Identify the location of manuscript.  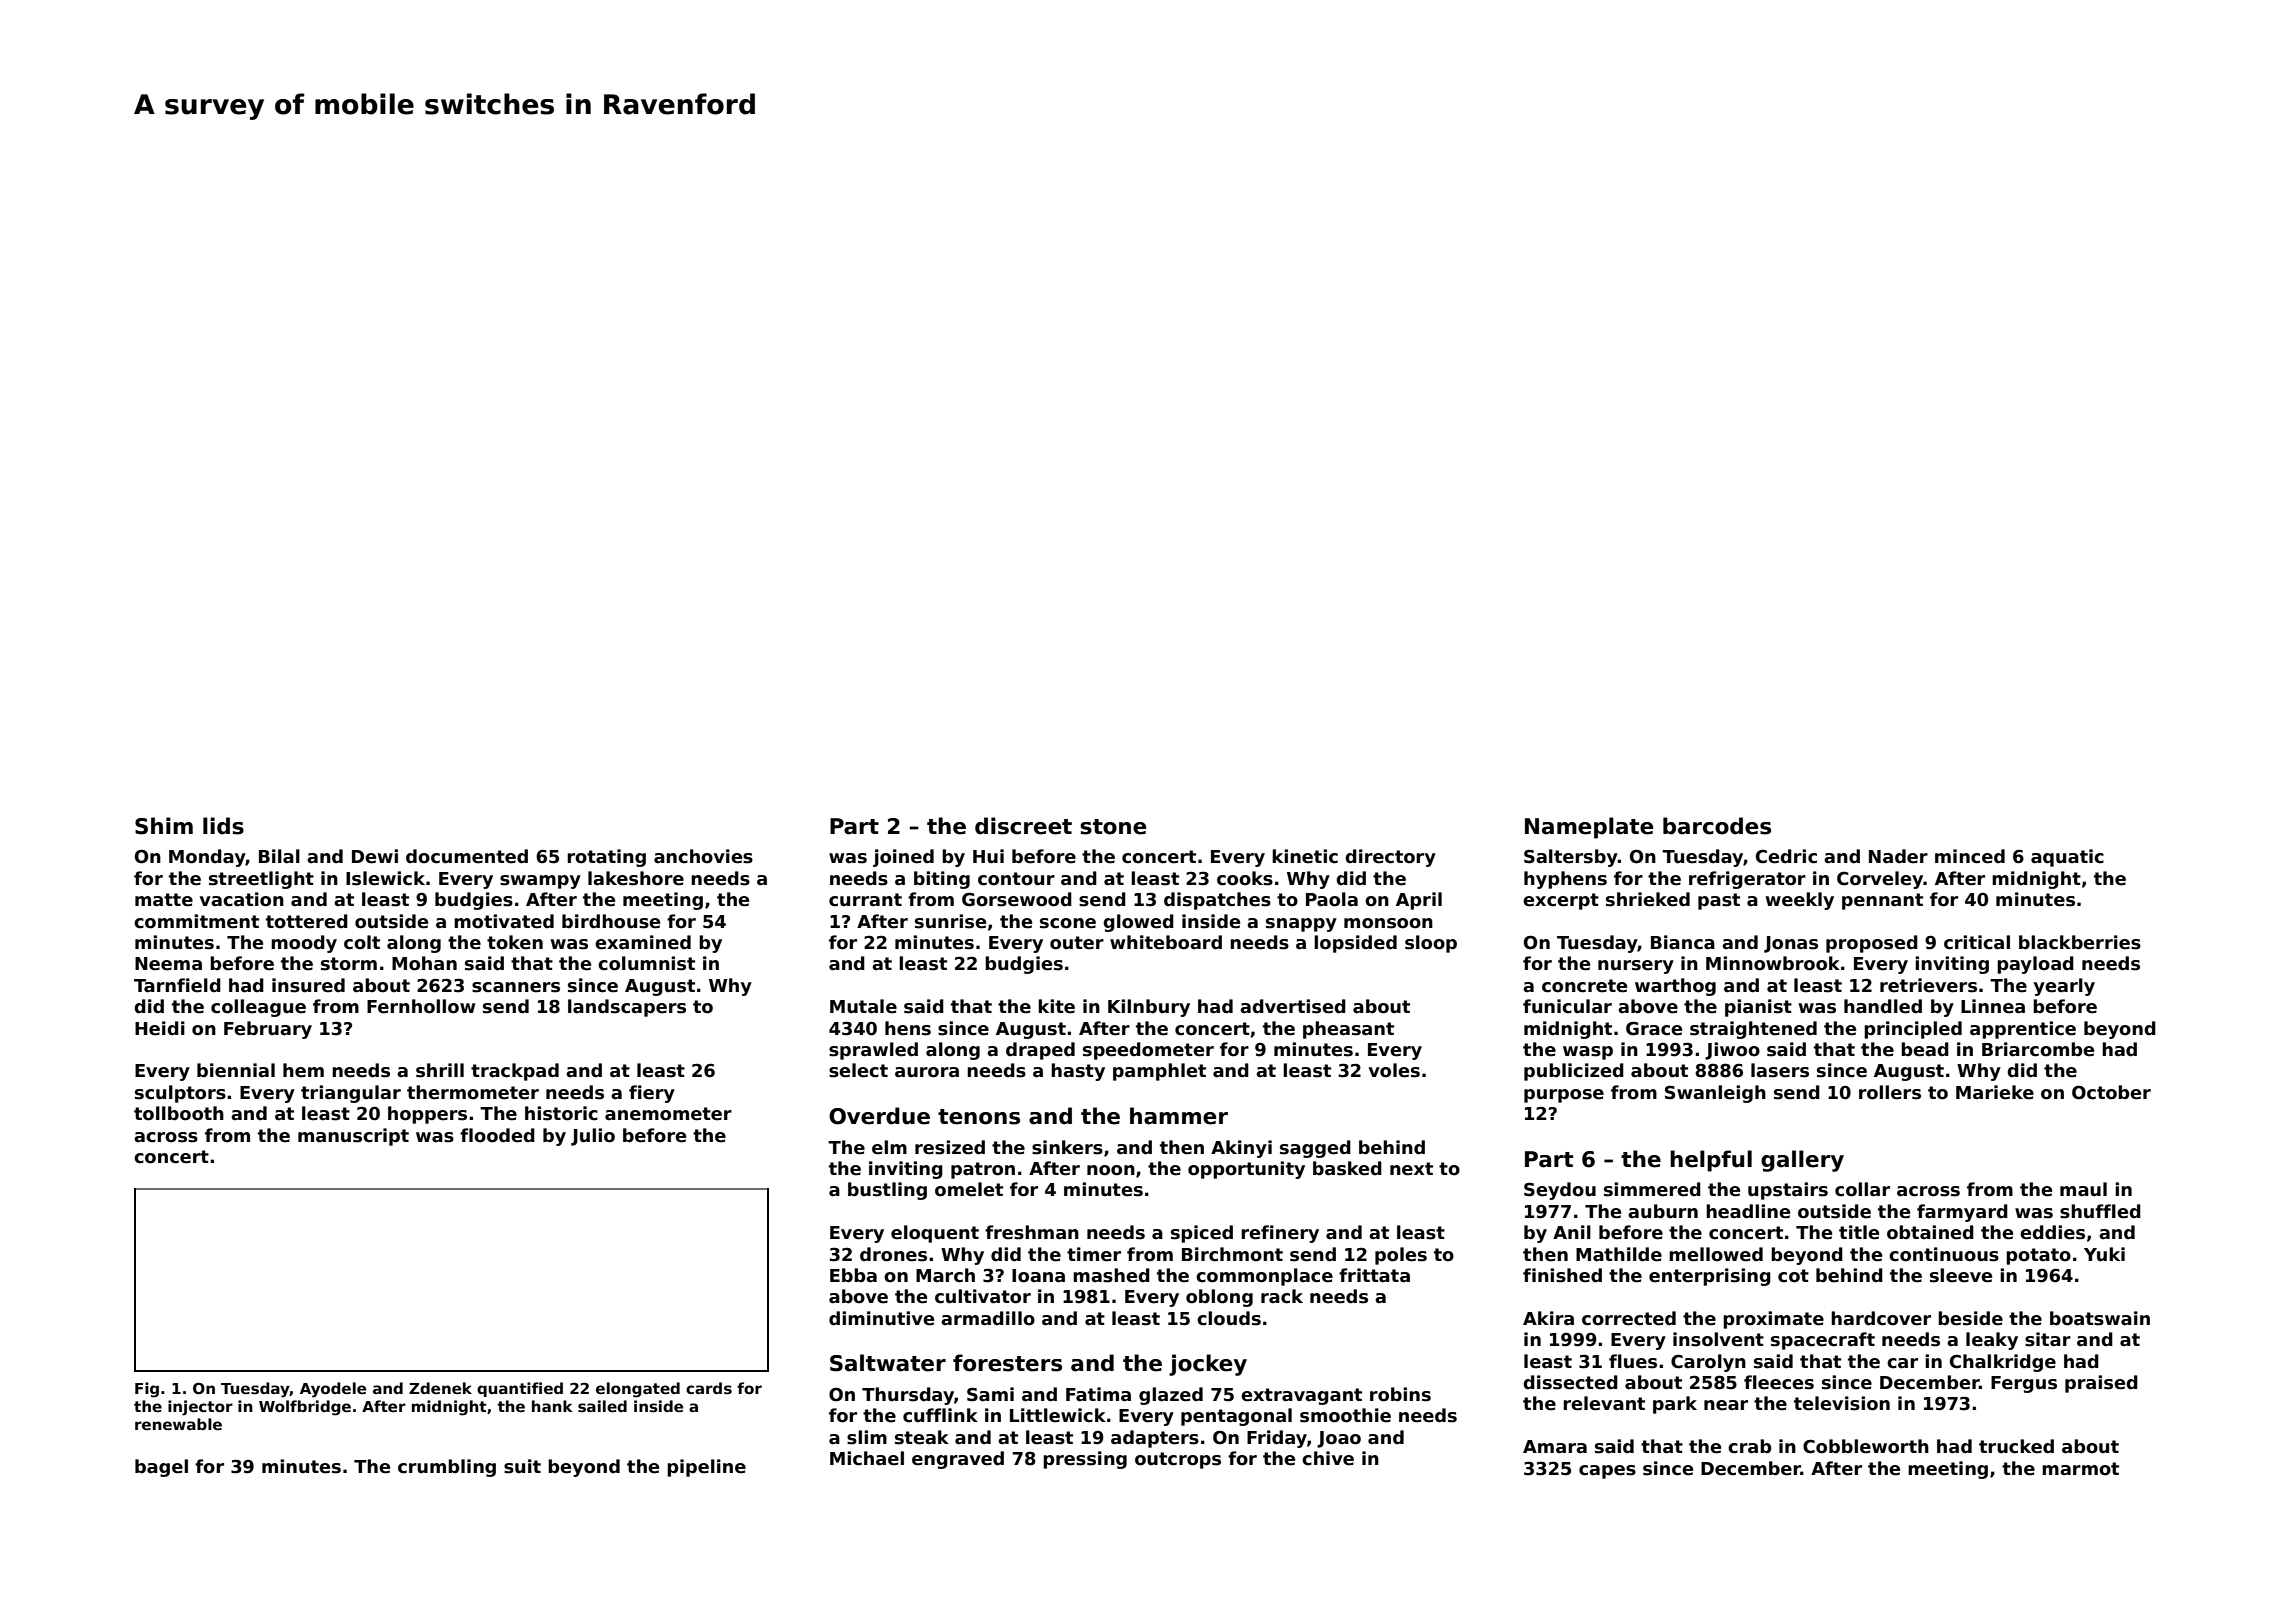
(353, 1137).
